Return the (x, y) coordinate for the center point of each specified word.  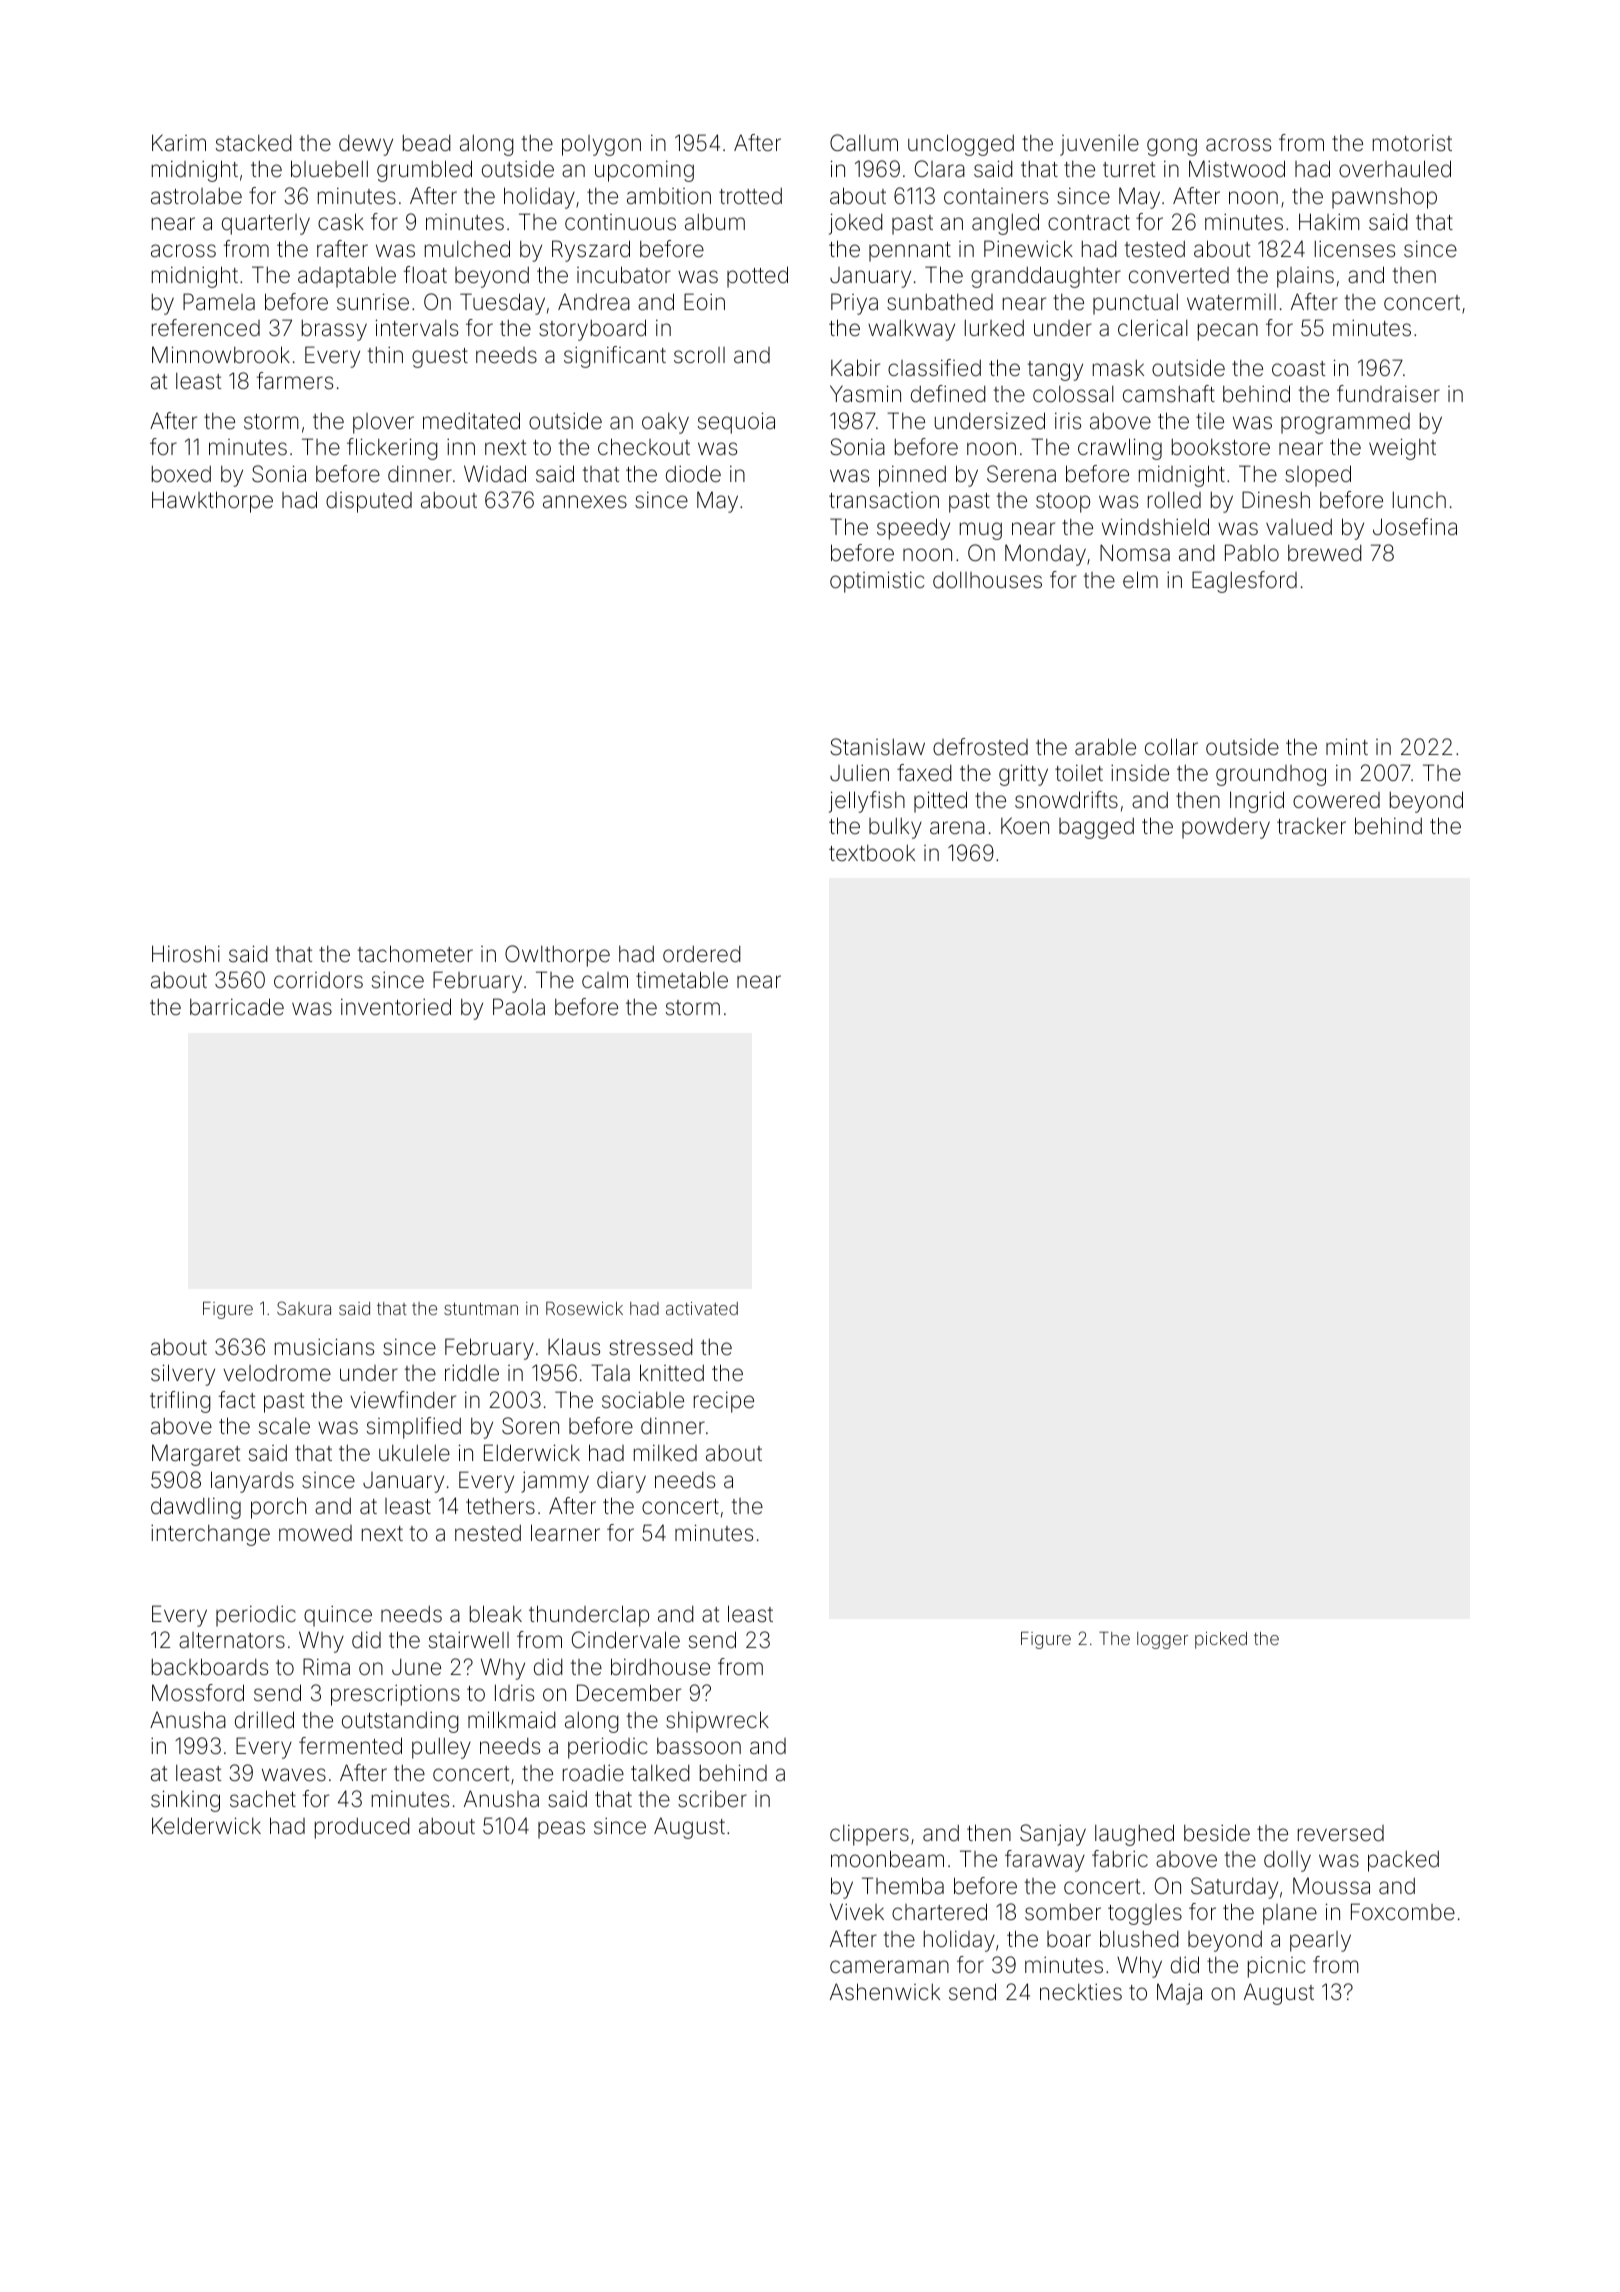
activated (702, 1308)
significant (615, 357)
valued (1299, 527)
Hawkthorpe (212, 502)
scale (284, 1426)
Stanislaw (877, 747)
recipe (724, 1402)
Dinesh (1276, 500)
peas (561, 1830)
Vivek (857, 1912)
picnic (1277, 1967)
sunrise (373, 302)
